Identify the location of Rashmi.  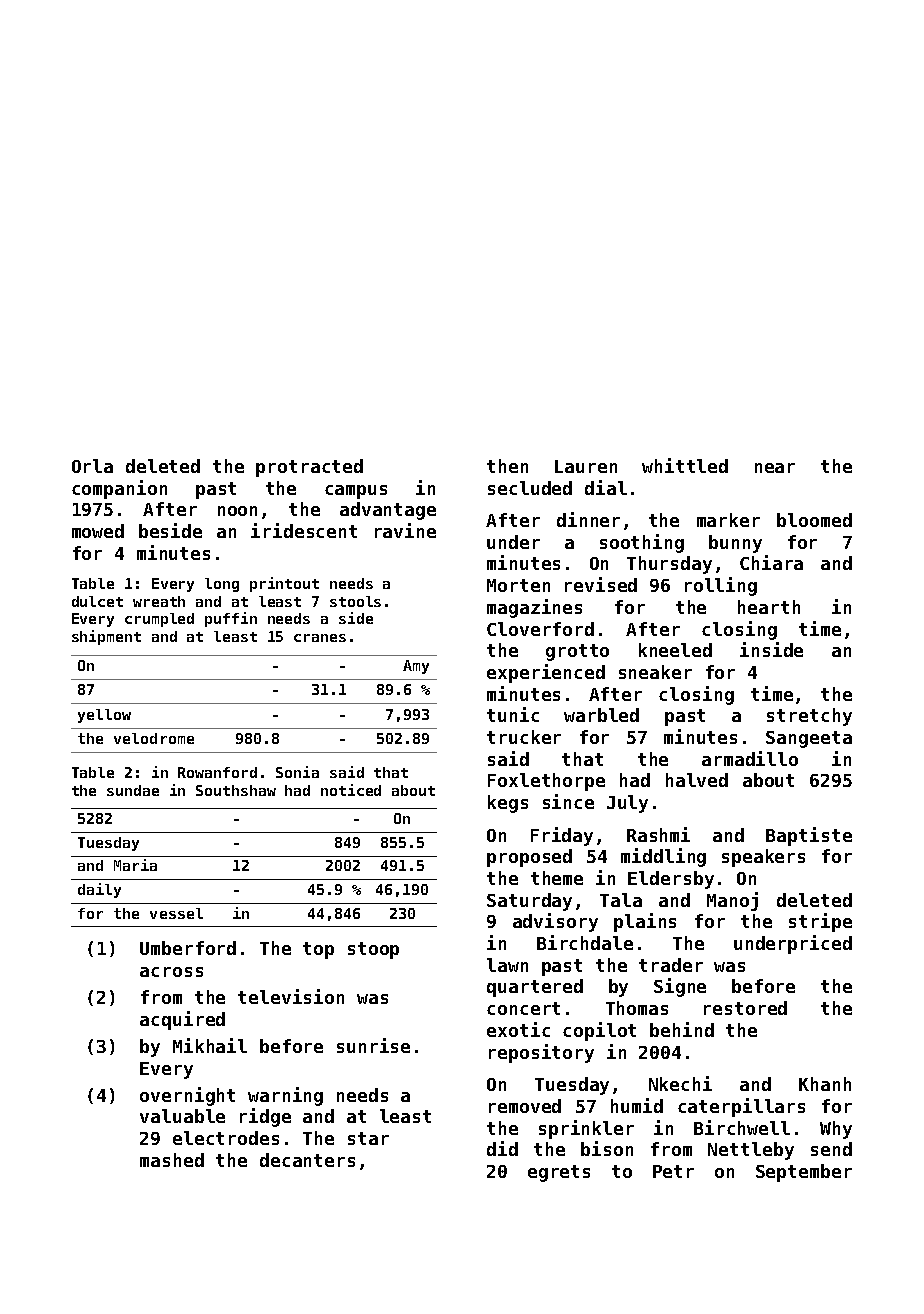
(658, 834).
